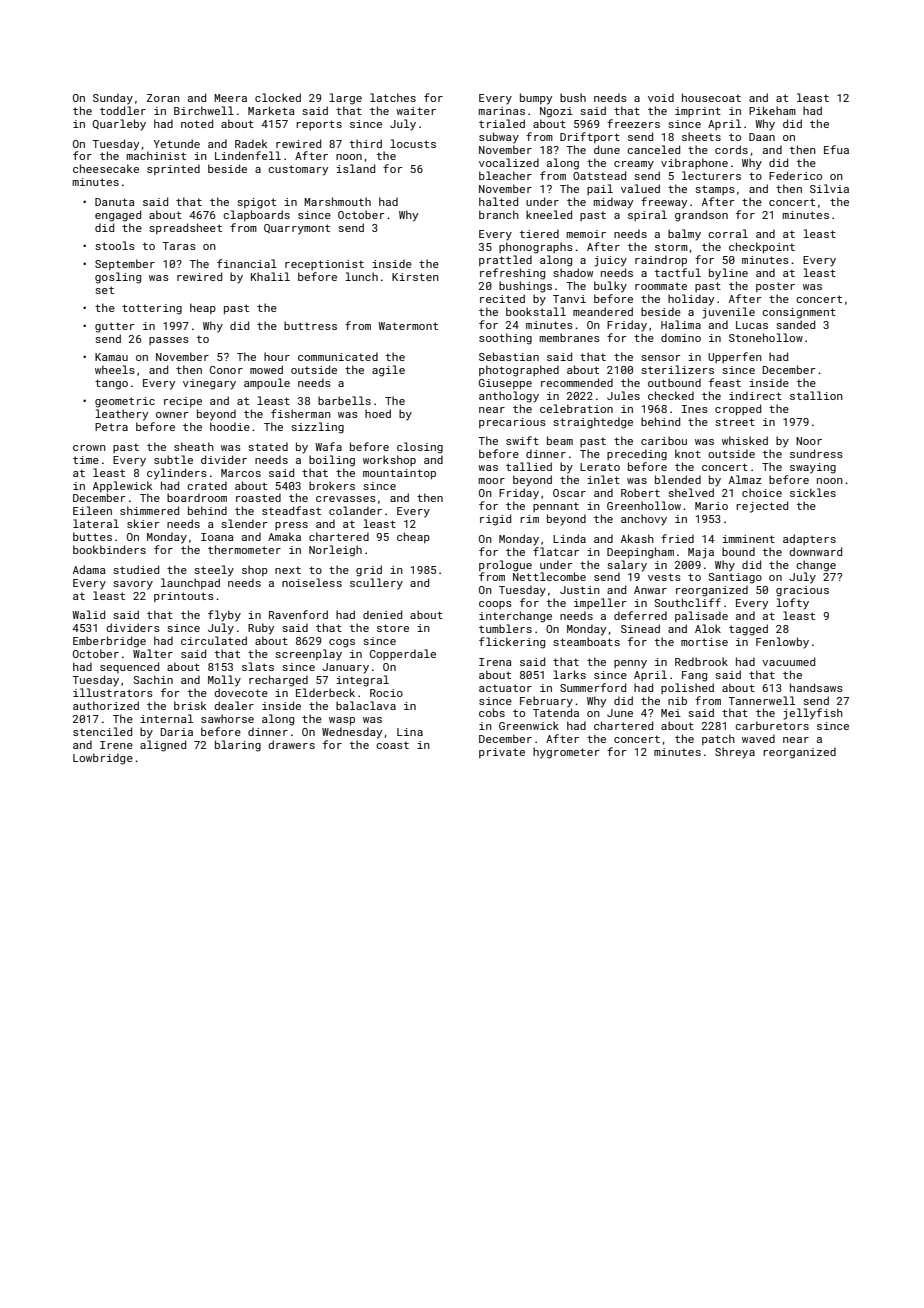  I want to click on checkpoint, so click(762, 247).
